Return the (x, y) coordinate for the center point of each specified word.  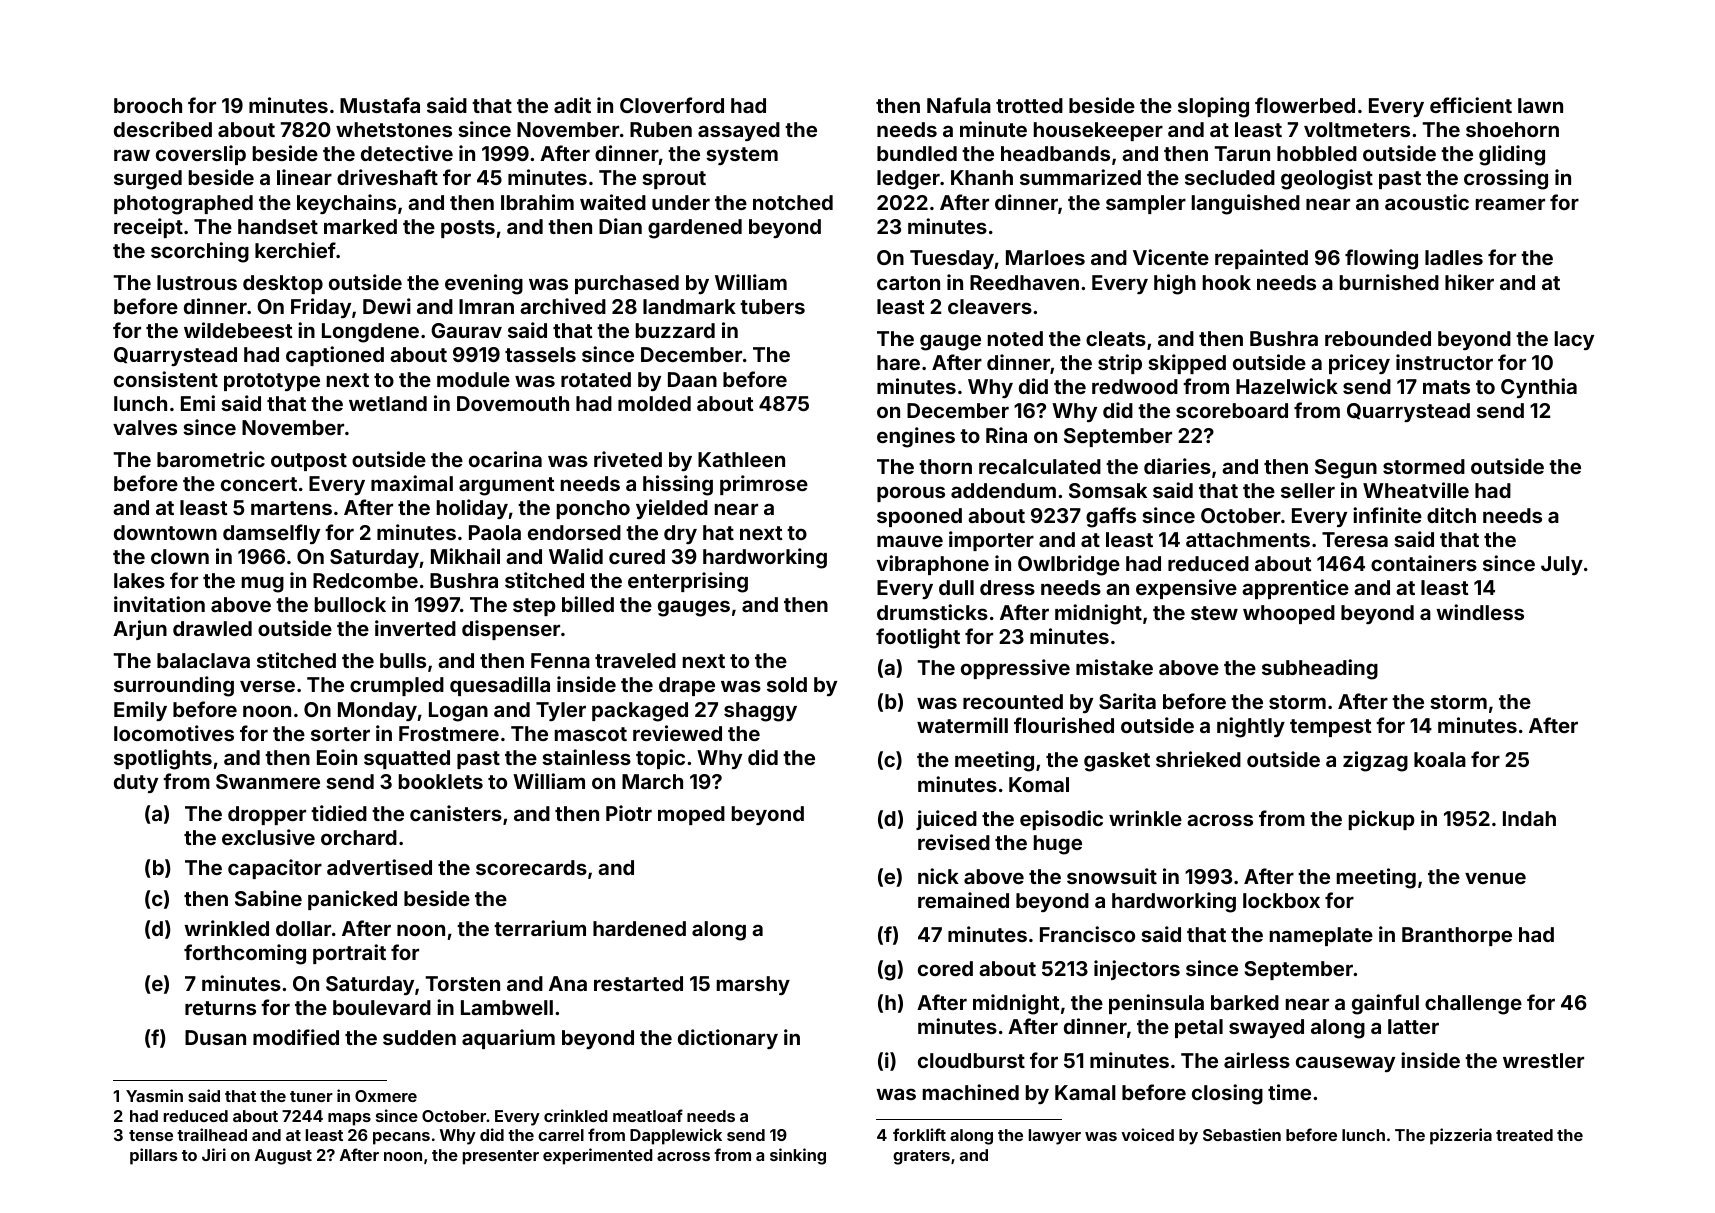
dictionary (728, 1039)
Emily (140, 711)
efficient (1471, 105)
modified (296, 1037)
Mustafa (380, 105)
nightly (1251, 727)
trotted (1029, 105)
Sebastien (1242, 1134)
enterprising (688, 582)
